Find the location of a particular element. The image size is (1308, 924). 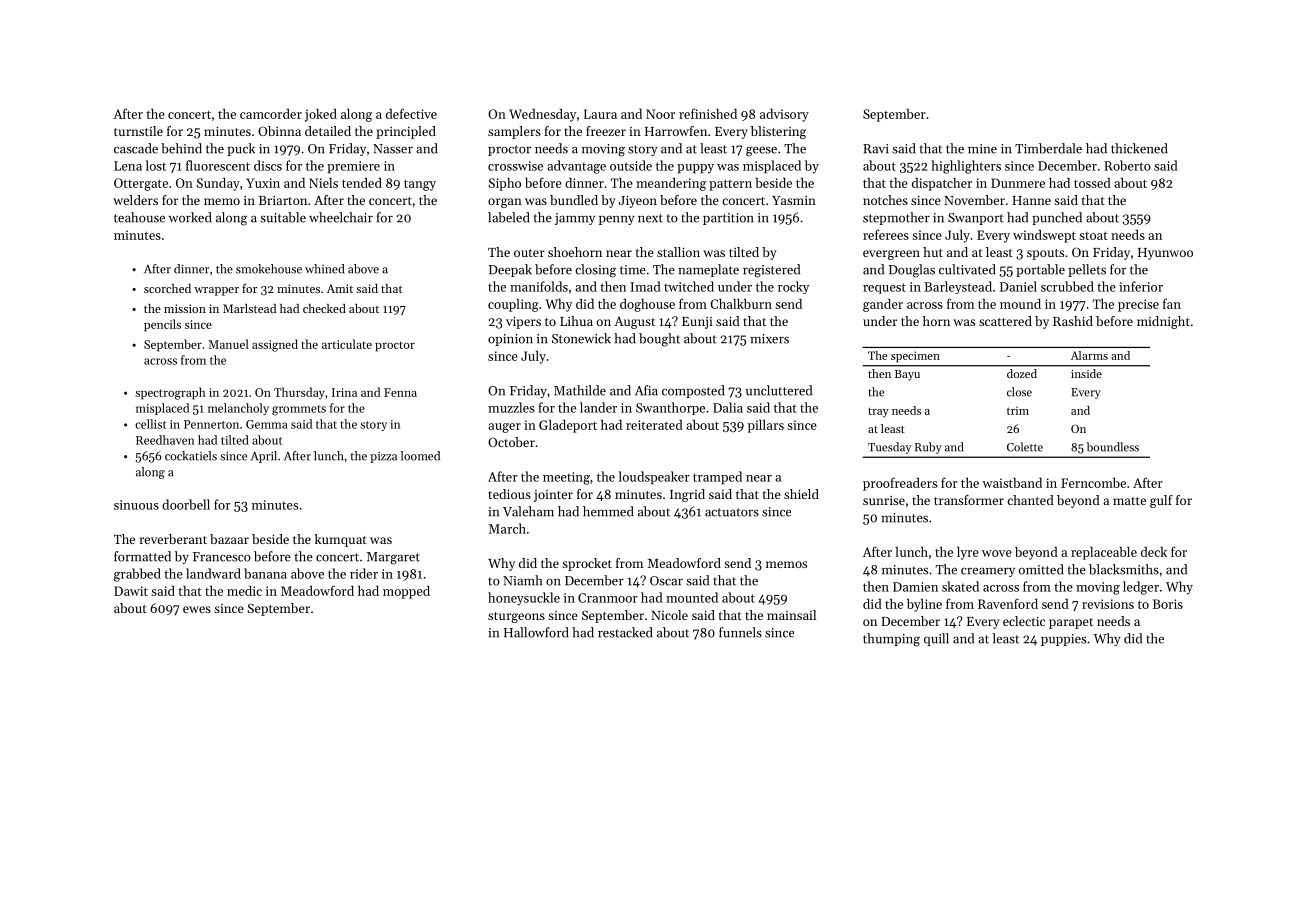

Wednesday is located at coordinates (542, 115).
